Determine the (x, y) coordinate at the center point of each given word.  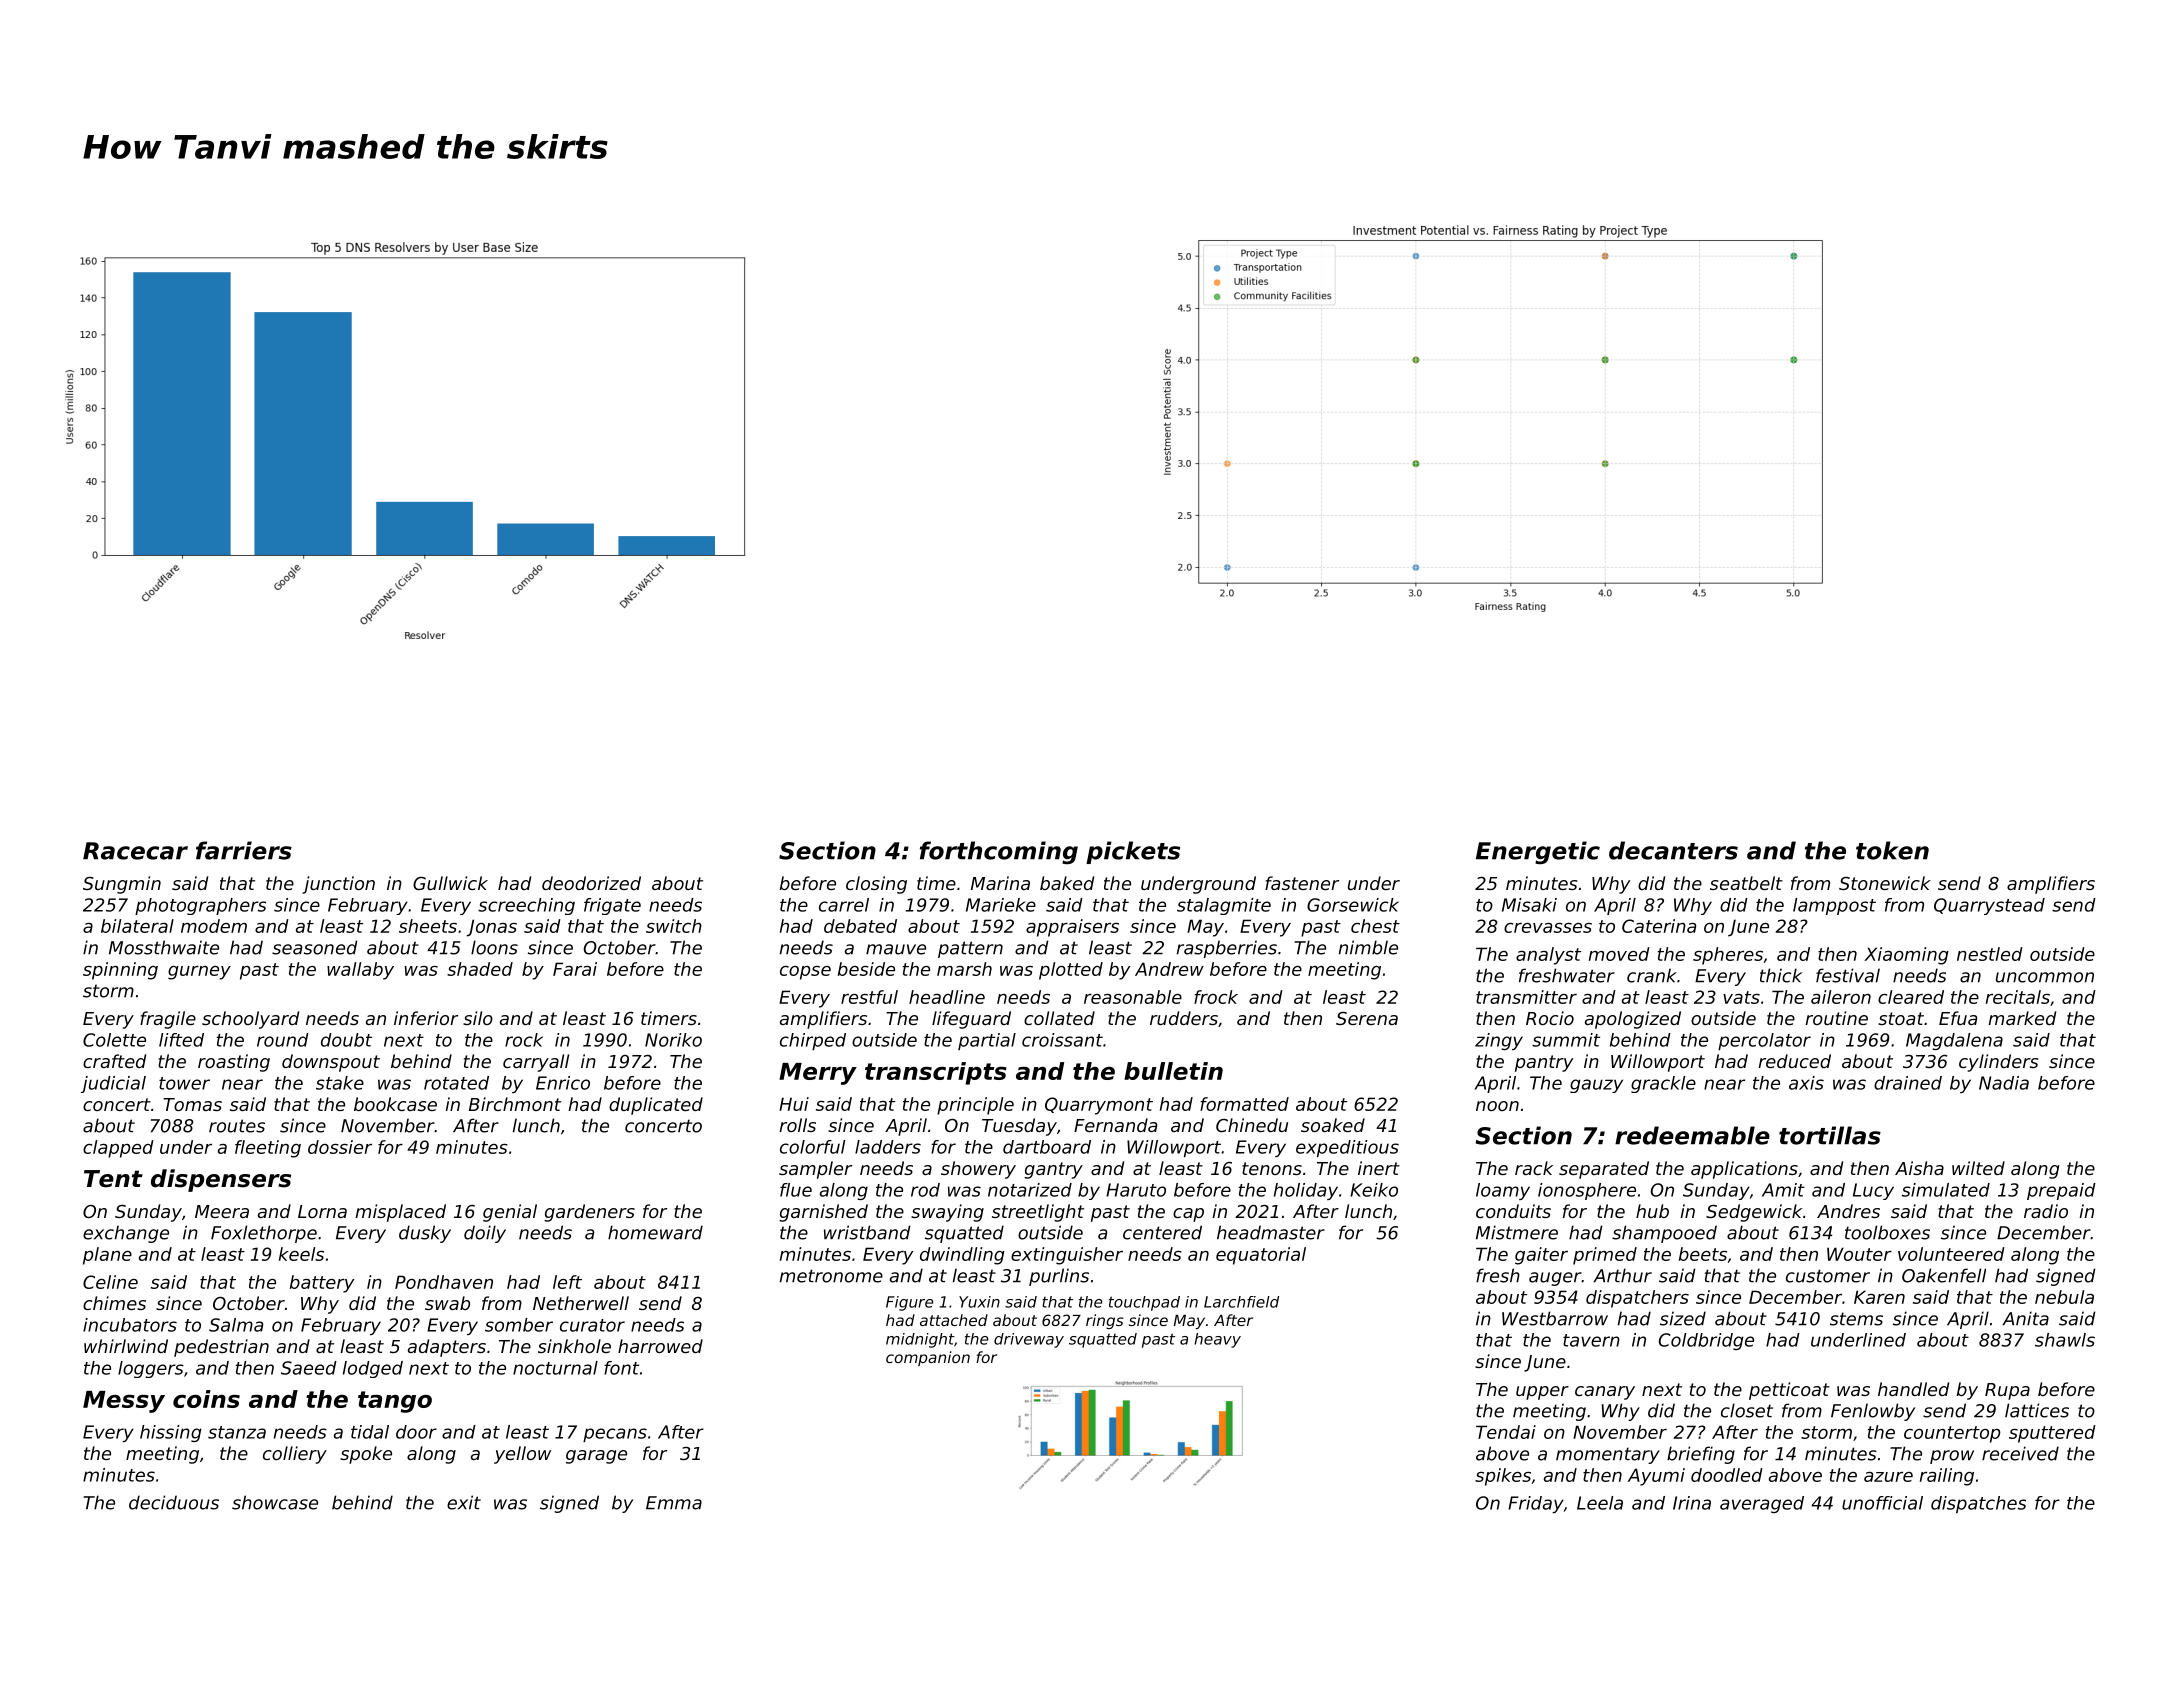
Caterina (1659, 926)
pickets (1133, 852)
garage (596, 1457)
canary (1605, 1393)
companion (928, 1358)
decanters (1673, 850)
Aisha (1919, 1168)
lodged (373, 1369)
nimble (1368, 947)
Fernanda (1115, 1125)
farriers (244, 850)
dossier (340, 1147)
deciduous (174, 1502)
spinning (120, 971)
